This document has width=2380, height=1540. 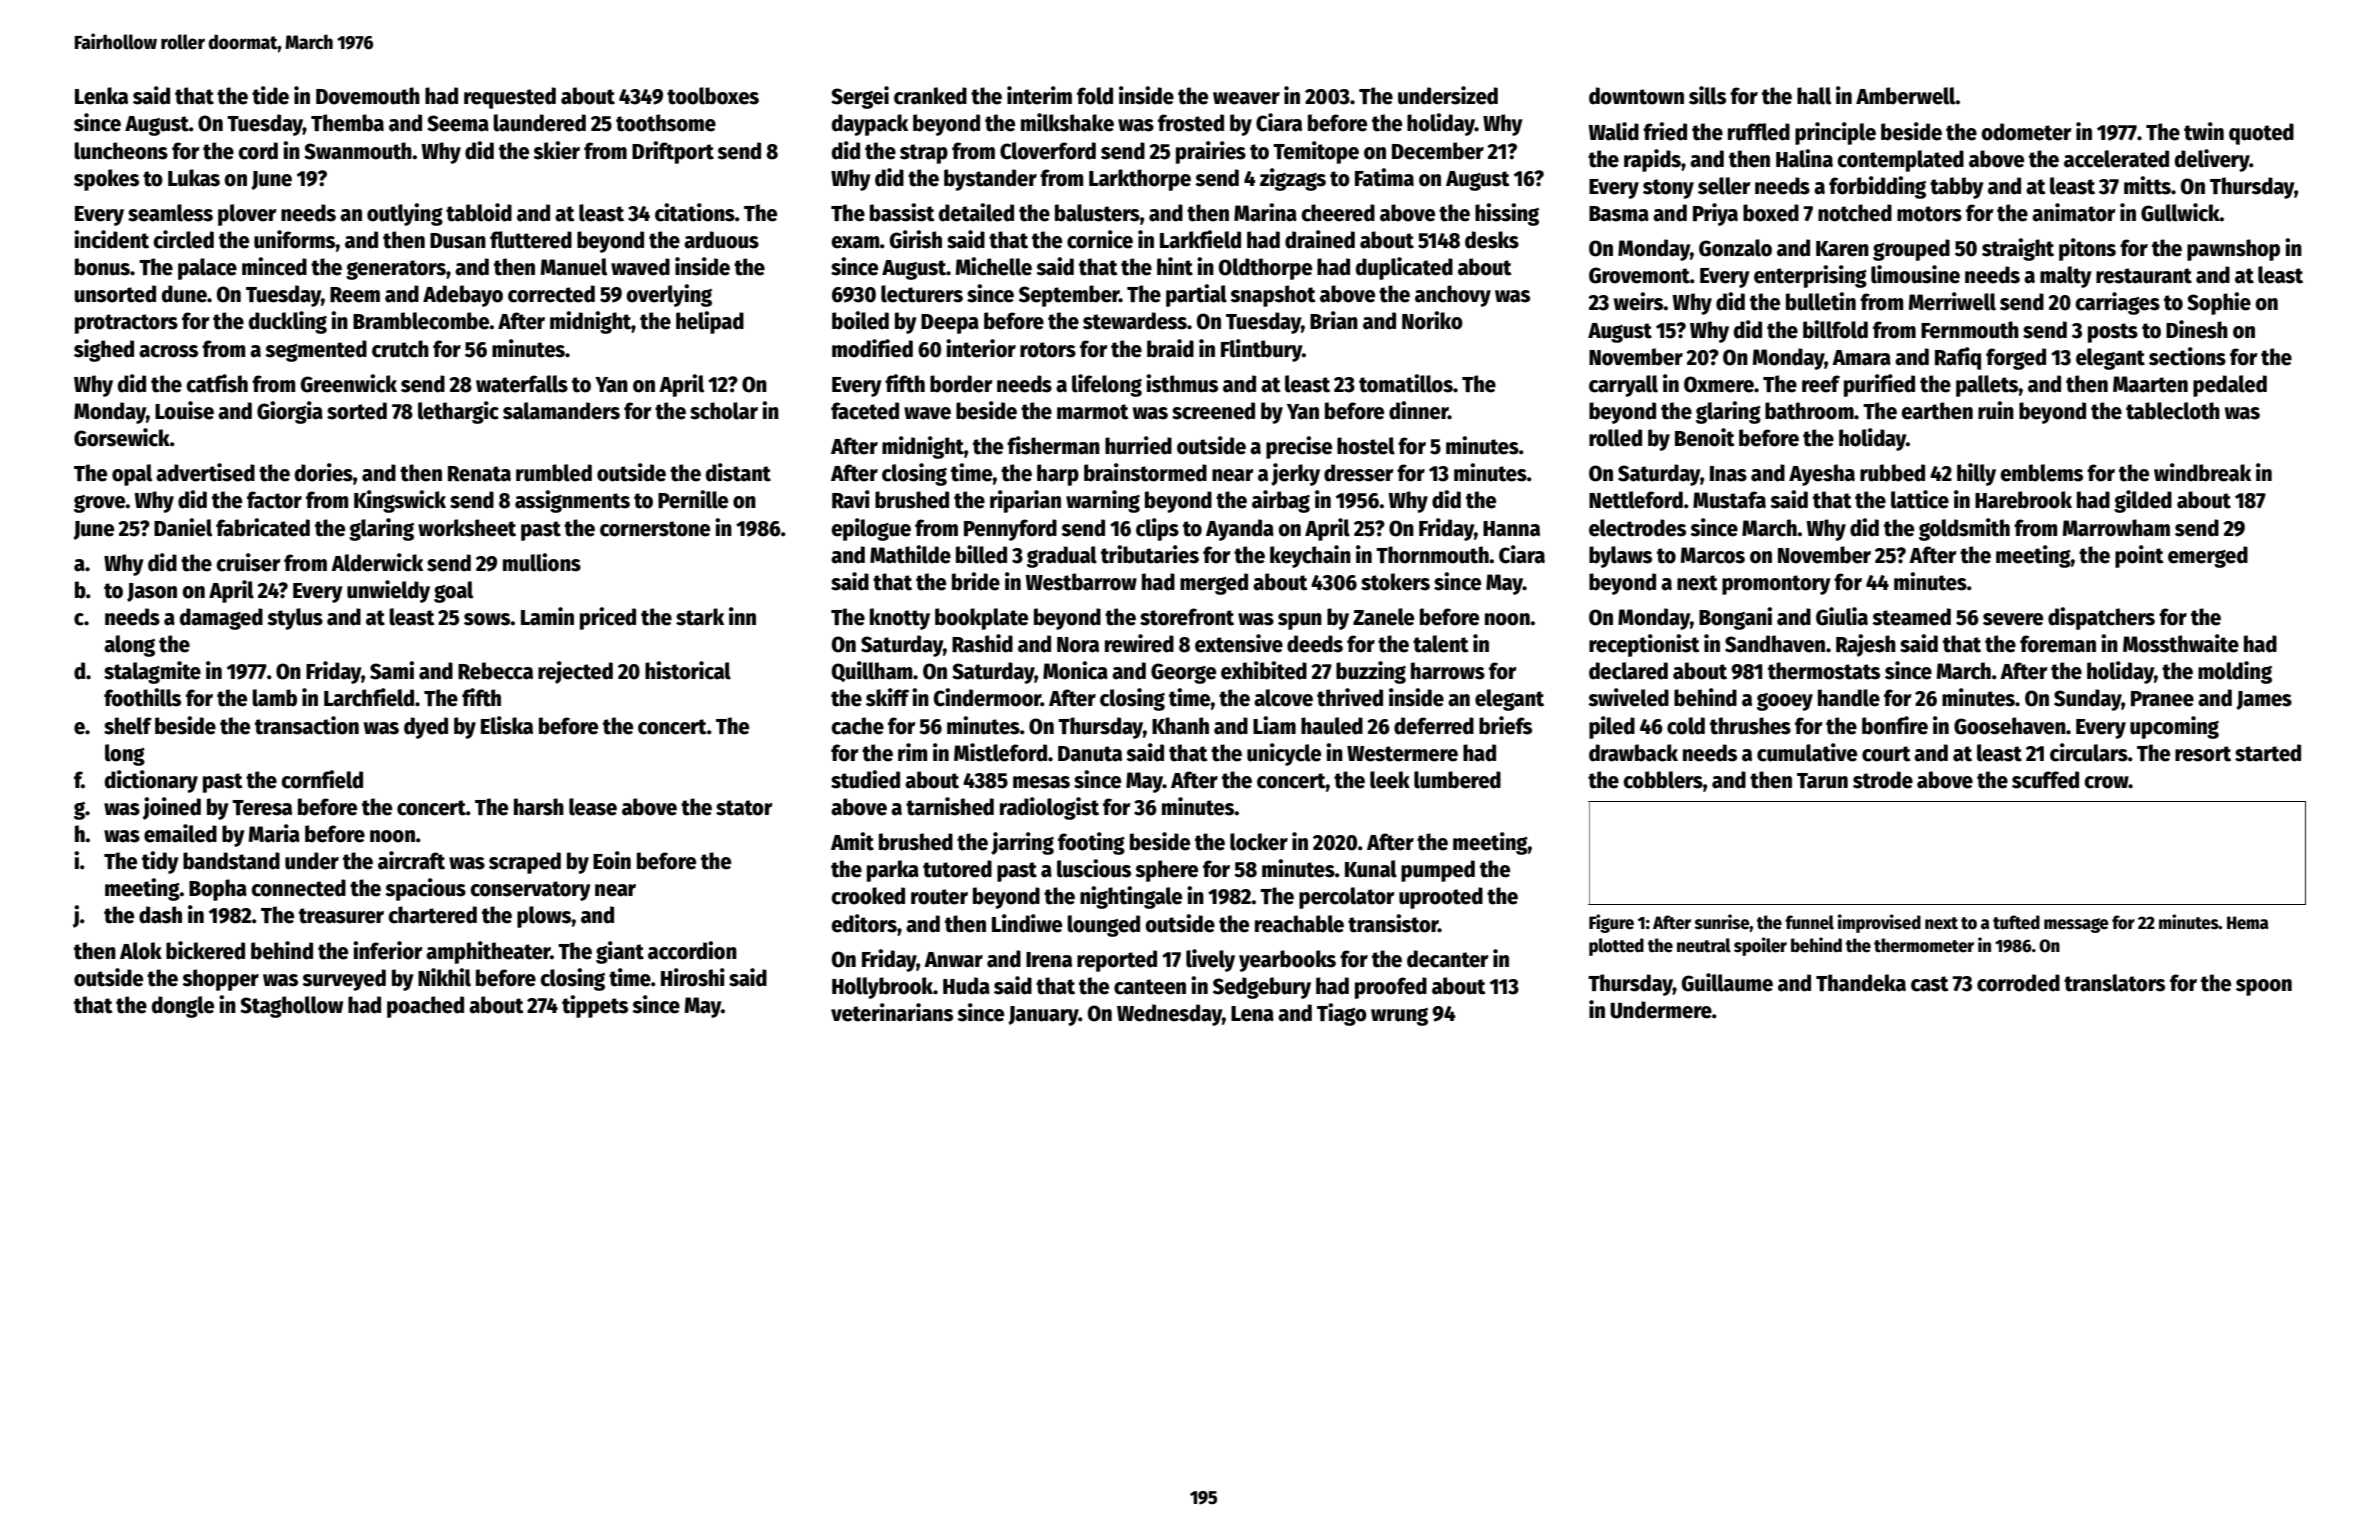 What do you see at coordinates (1027, 923) in the document?
I see `Lindiwe` at bounding box center [1027, 923].
